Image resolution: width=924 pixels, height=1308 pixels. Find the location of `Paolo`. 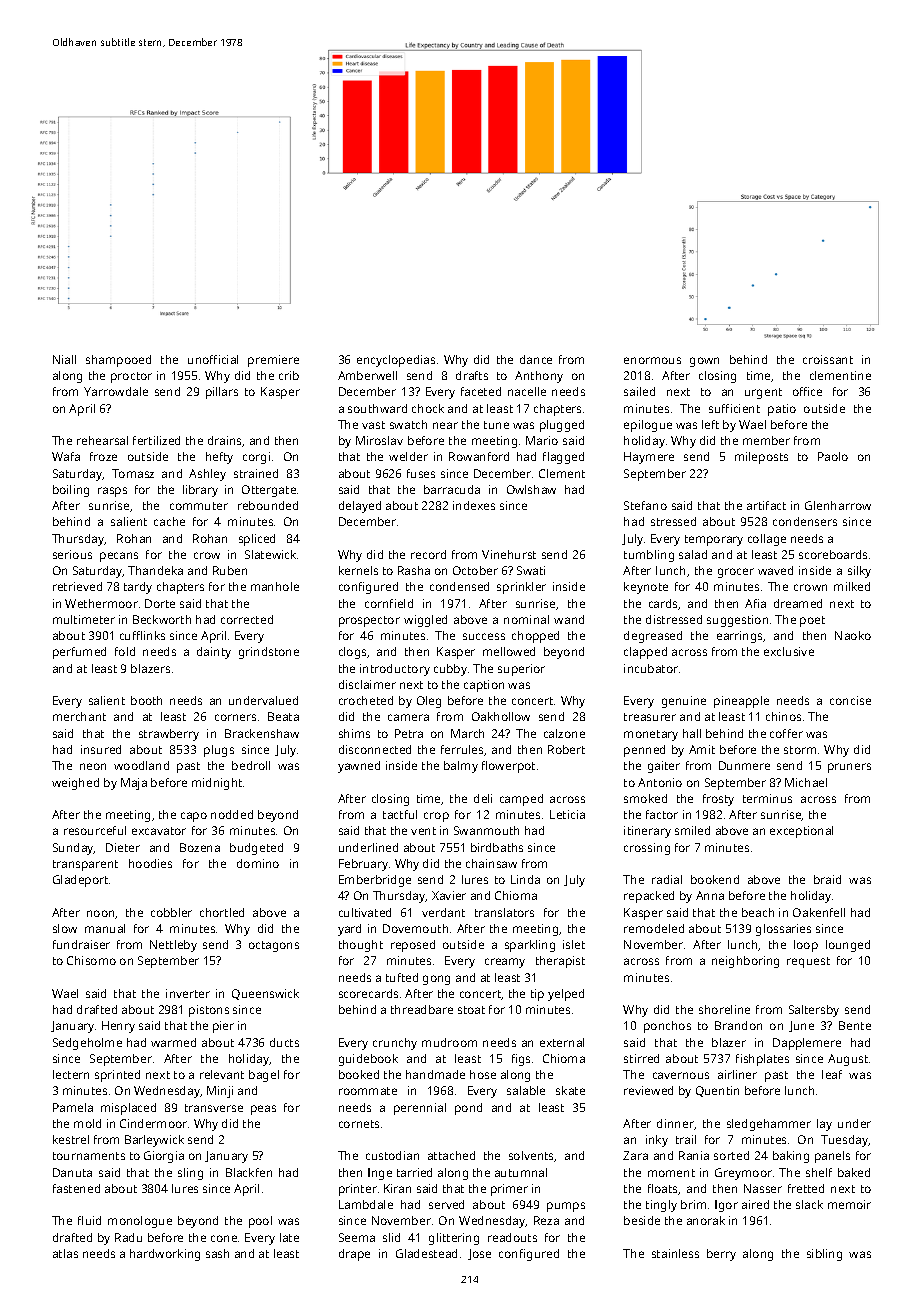

Paolo is located at coordinates (833, 456).
